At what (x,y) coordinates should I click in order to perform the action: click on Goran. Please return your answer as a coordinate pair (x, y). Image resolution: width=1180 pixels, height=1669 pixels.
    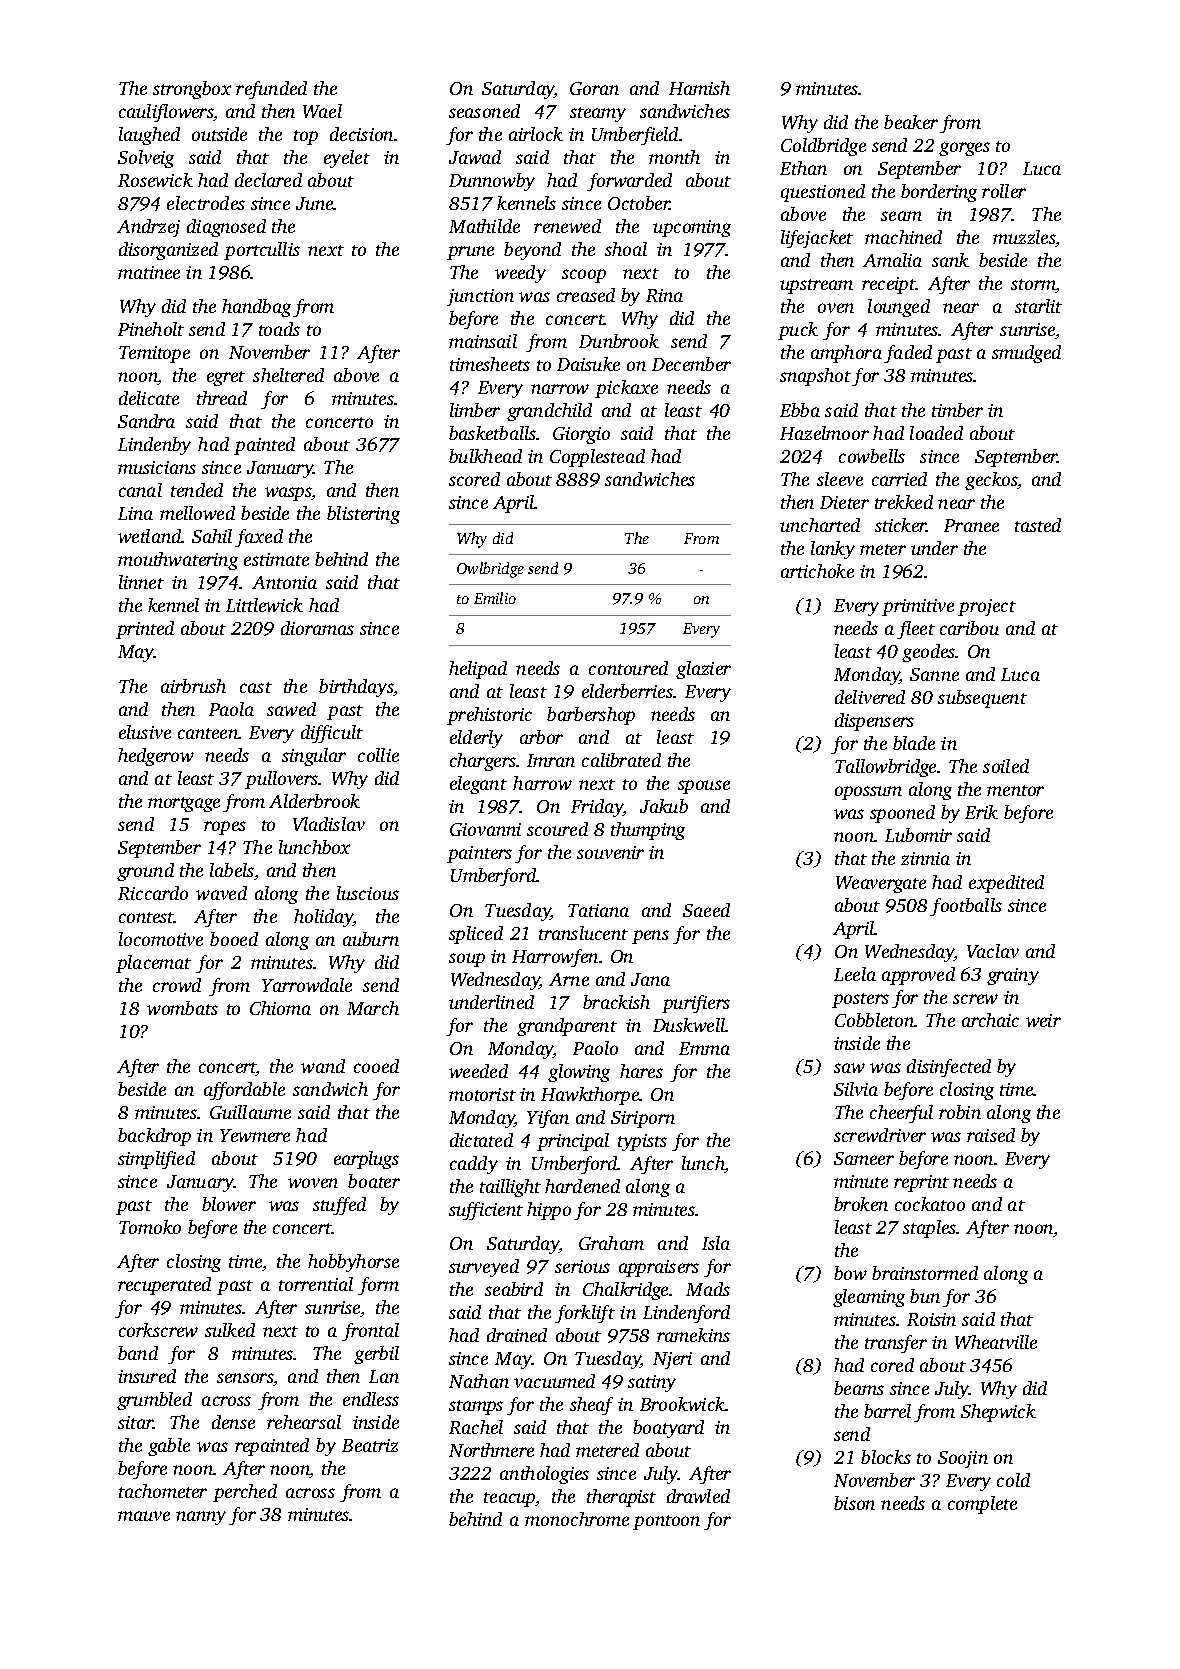
    Looking at the image, I should click on (594, 88).
